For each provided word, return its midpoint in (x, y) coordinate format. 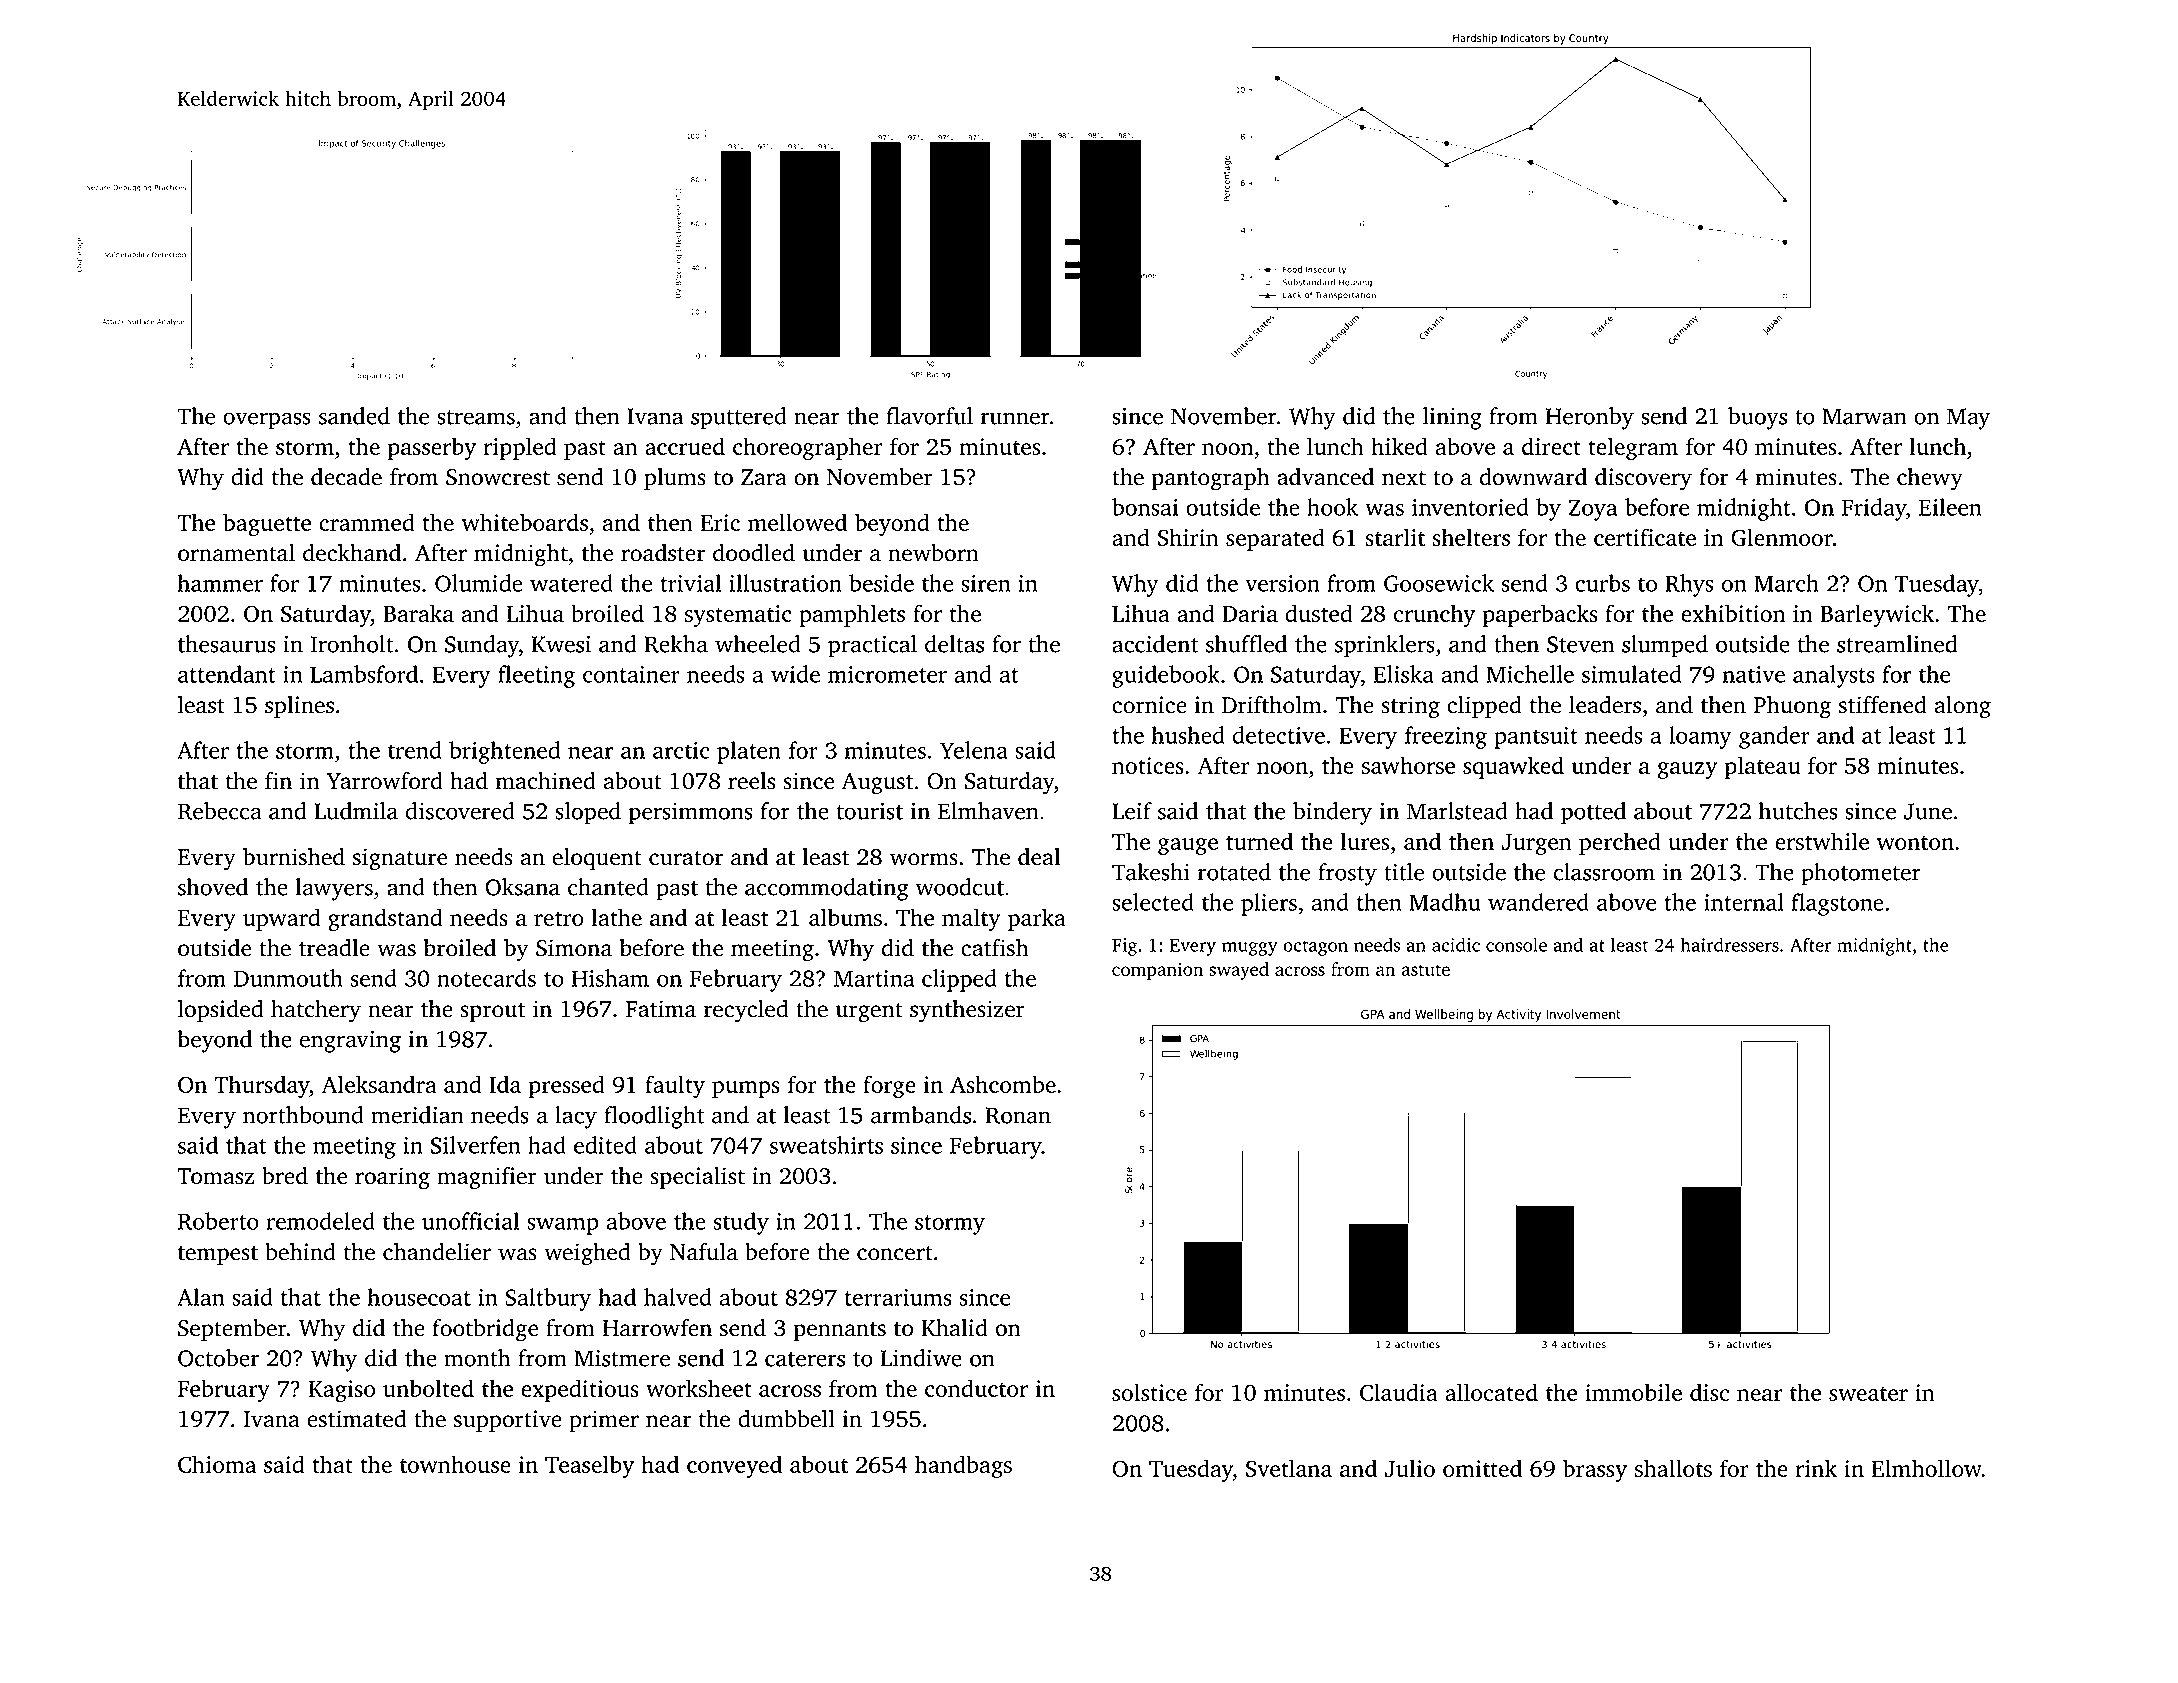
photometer (1861, 874)
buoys (1757, 418)
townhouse (455, 1464)
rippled (520, 448)
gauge (1188, 846)
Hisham (610, 978)
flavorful (930, 416)
